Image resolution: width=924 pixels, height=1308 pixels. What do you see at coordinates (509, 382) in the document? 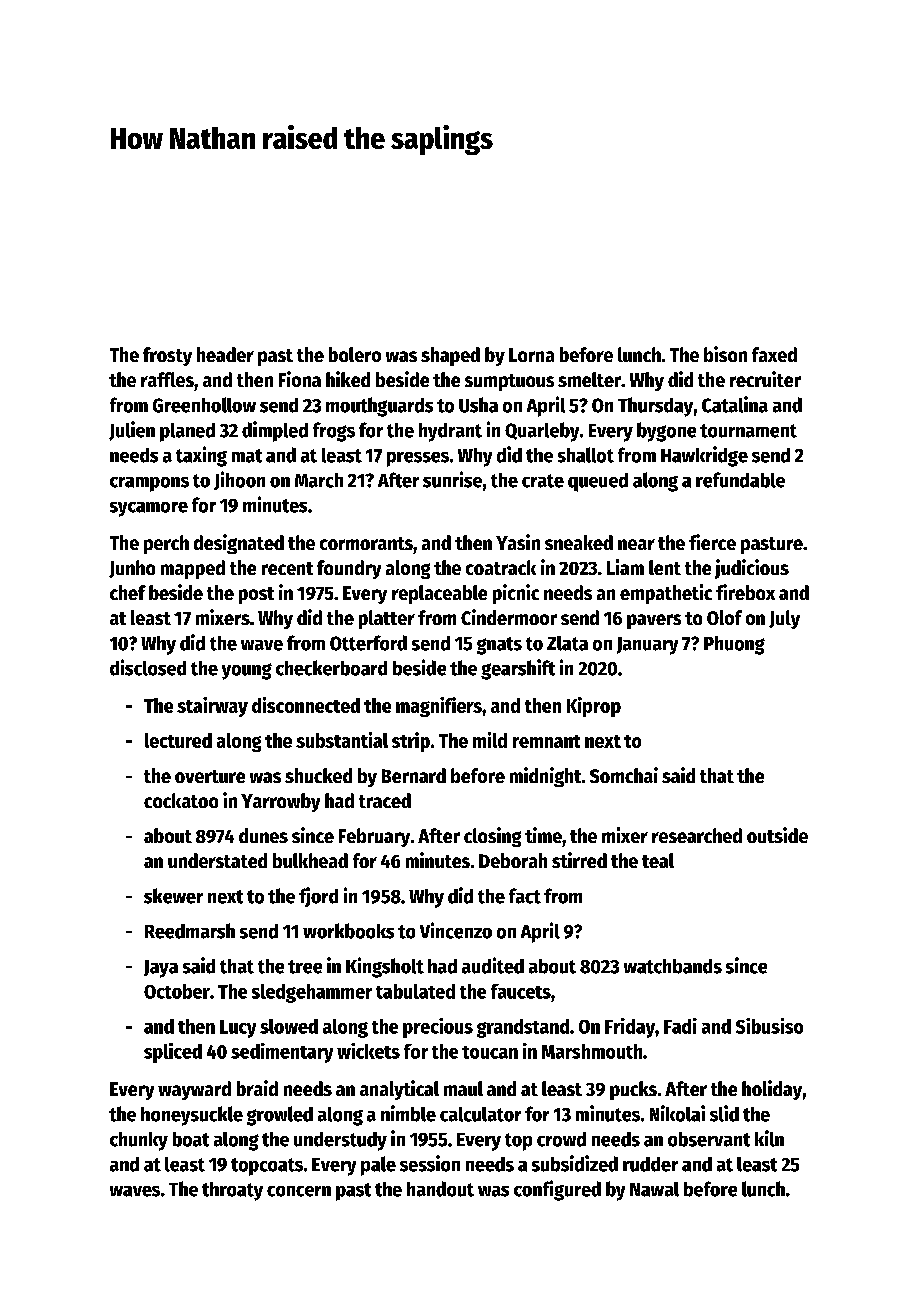
I see `sumptuous` at bounding box center [509, 382].
